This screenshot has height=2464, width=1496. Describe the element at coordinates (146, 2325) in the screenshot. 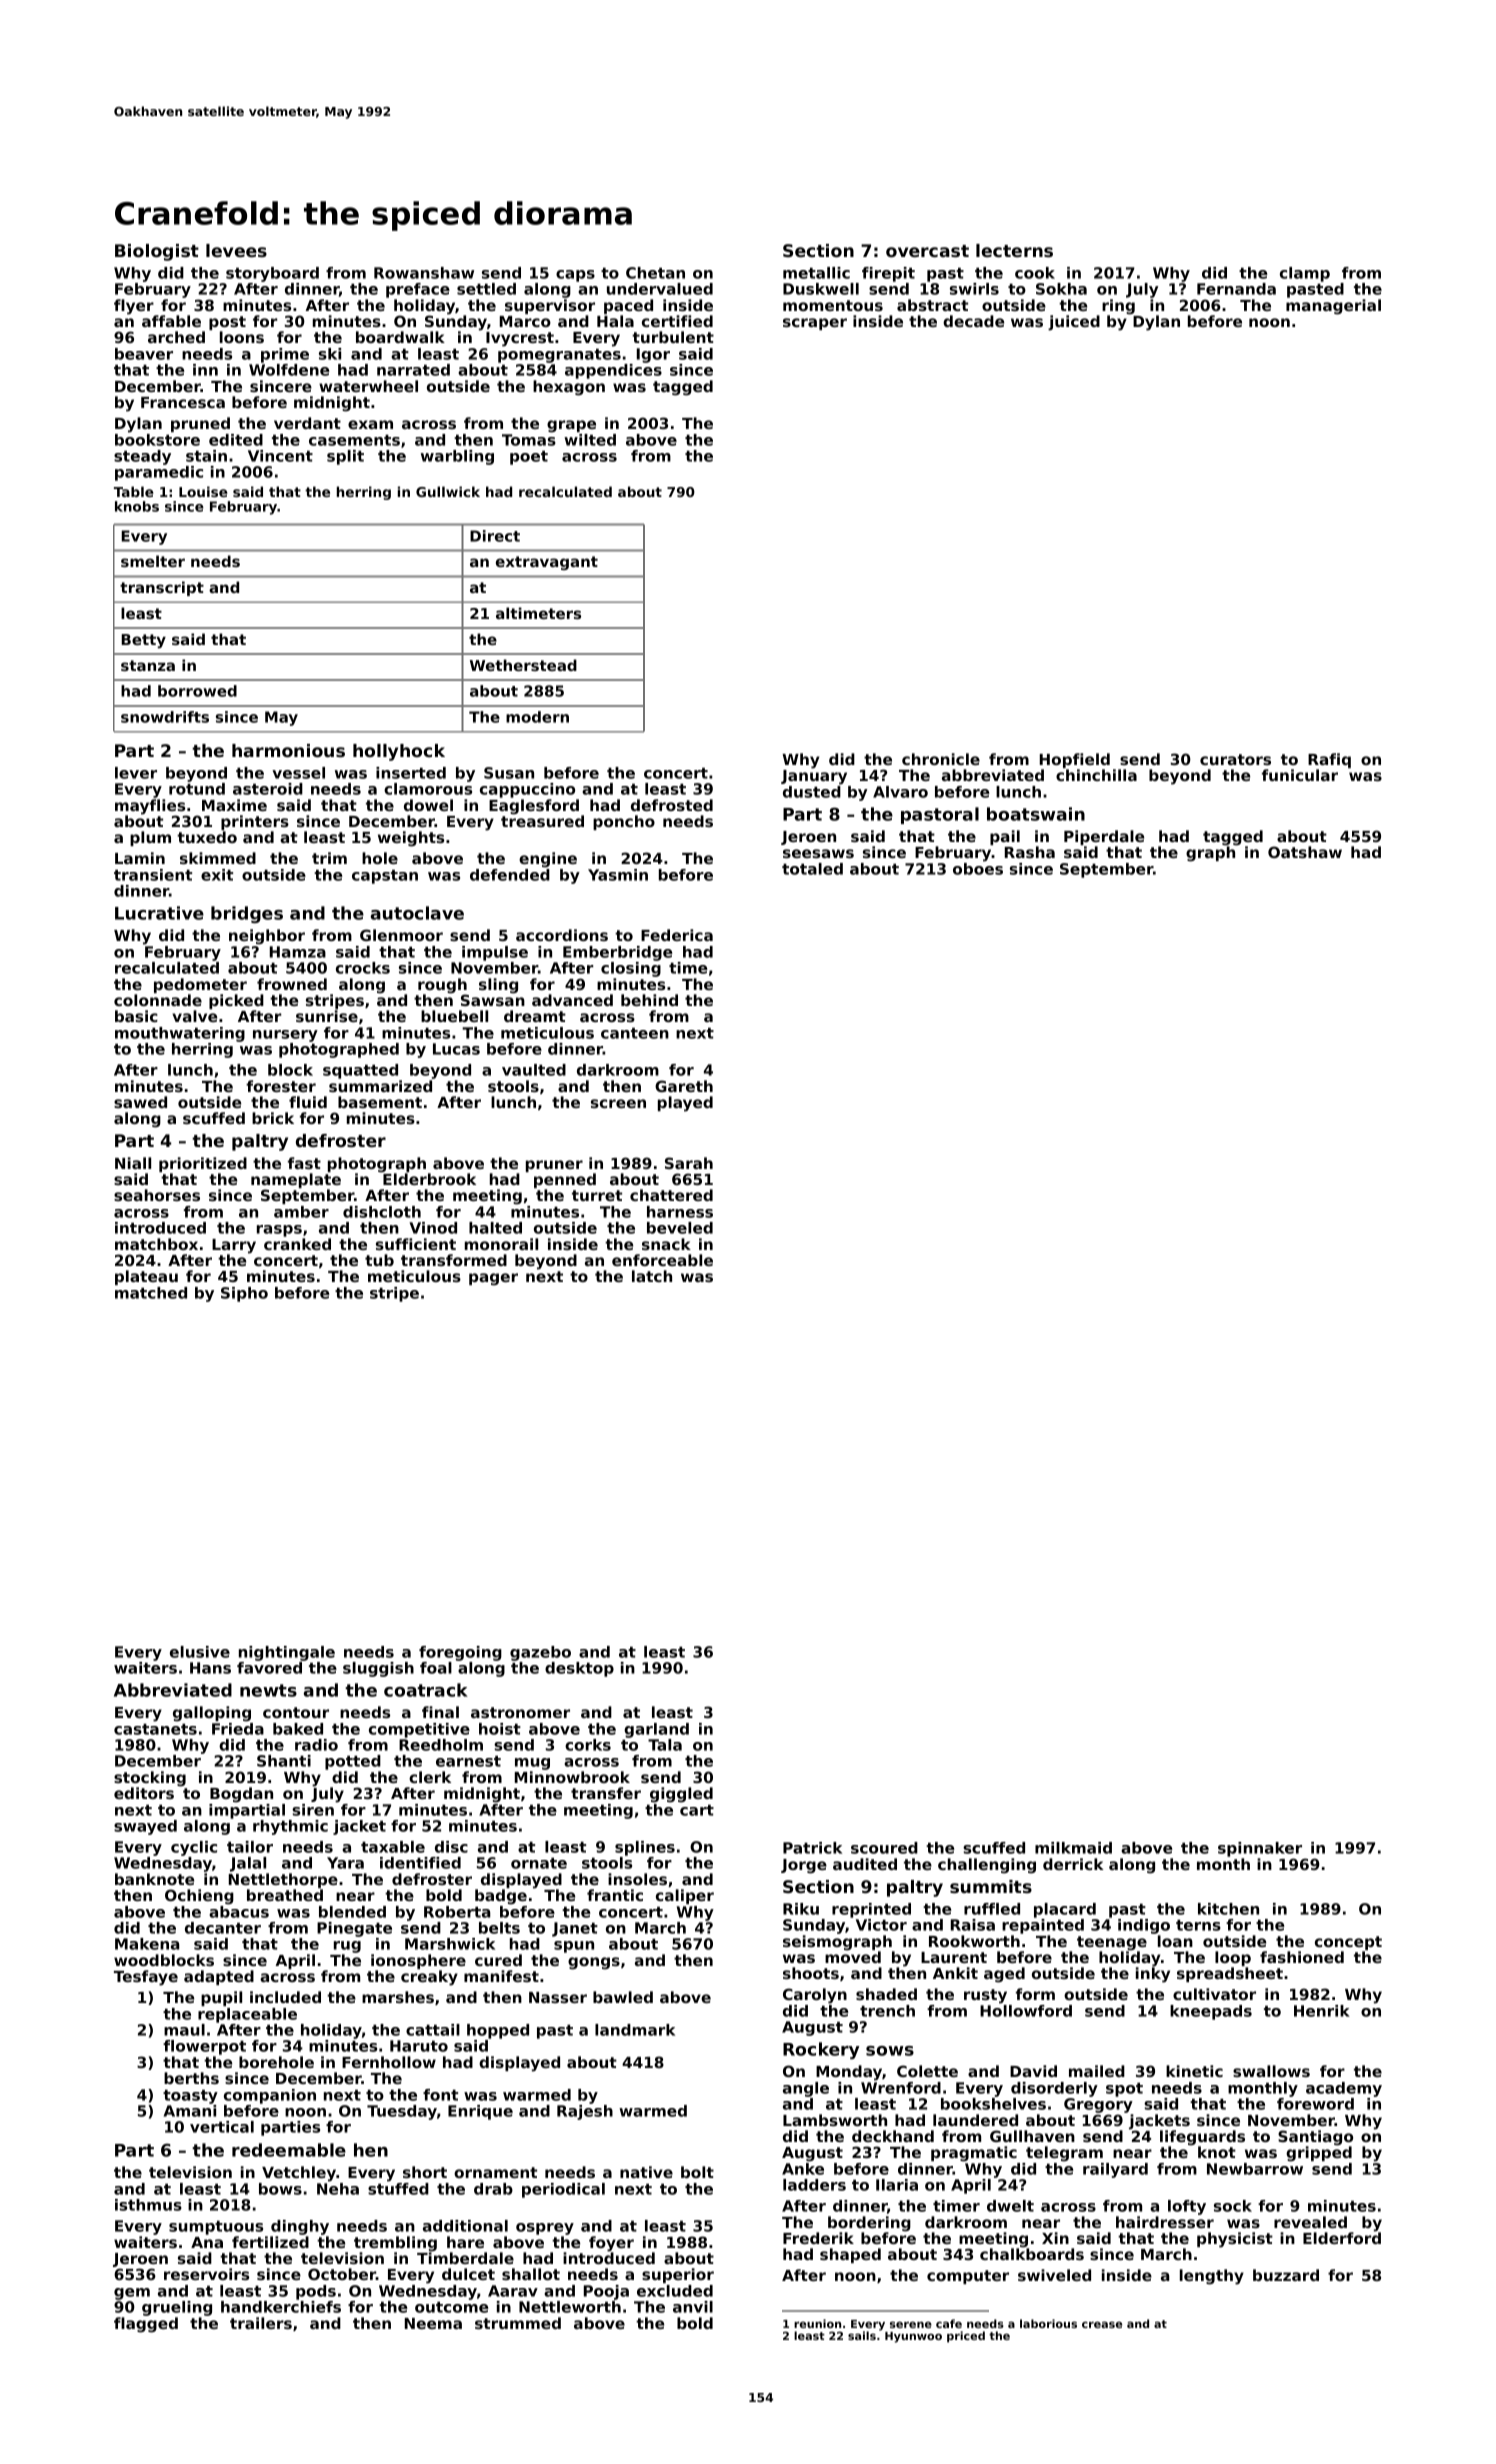

I see `flagged` at that location.
